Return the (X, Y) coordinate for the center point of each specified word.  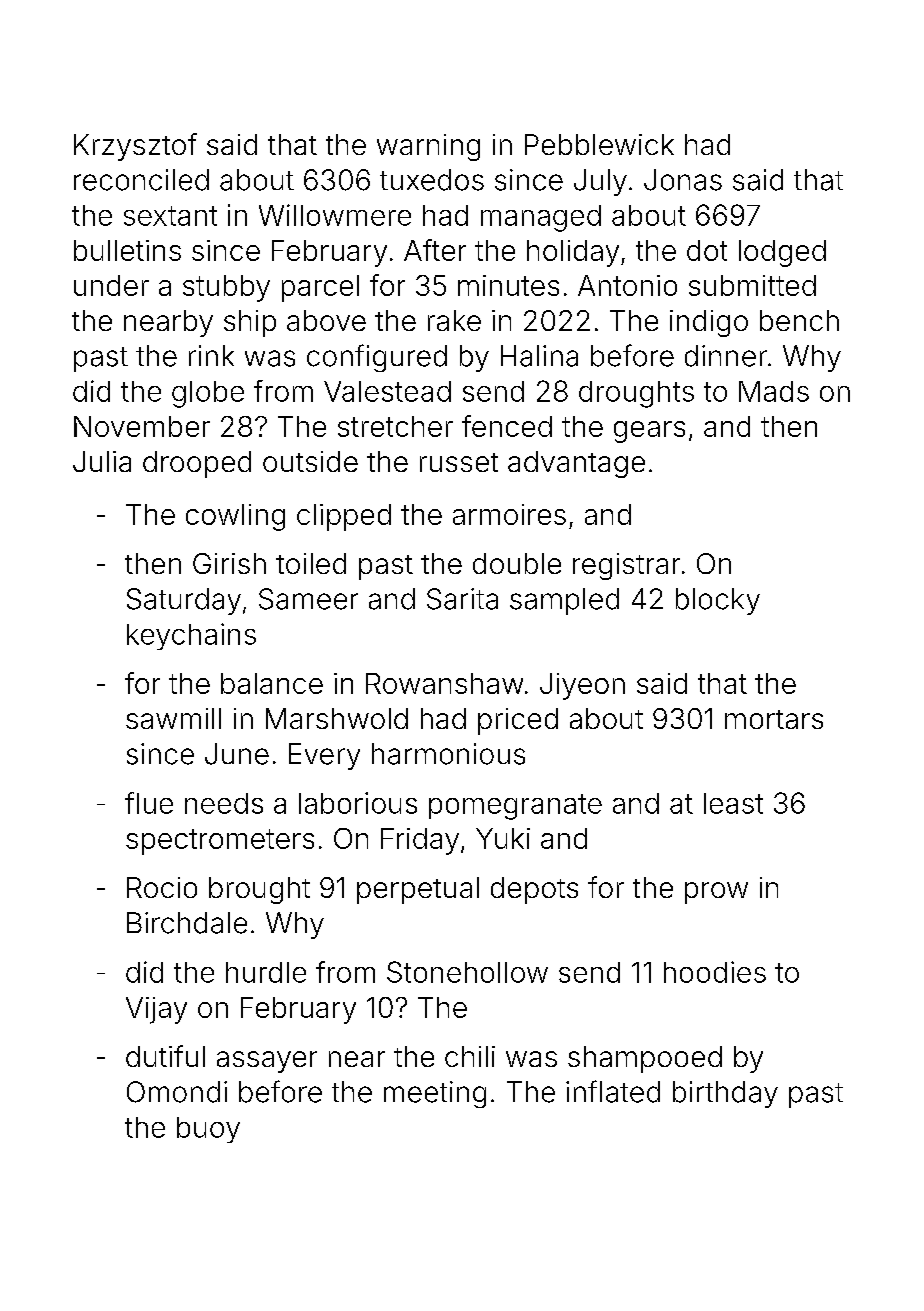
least (733, 803)
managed (541, 218)
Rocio (162, 887)
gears (649, 432)
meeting (435, 1094)
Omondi (177, 1092)
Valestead (387, 391)
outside (310, 461)
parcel (320, 288)
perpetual (418, 890)
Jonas (683, 180)
